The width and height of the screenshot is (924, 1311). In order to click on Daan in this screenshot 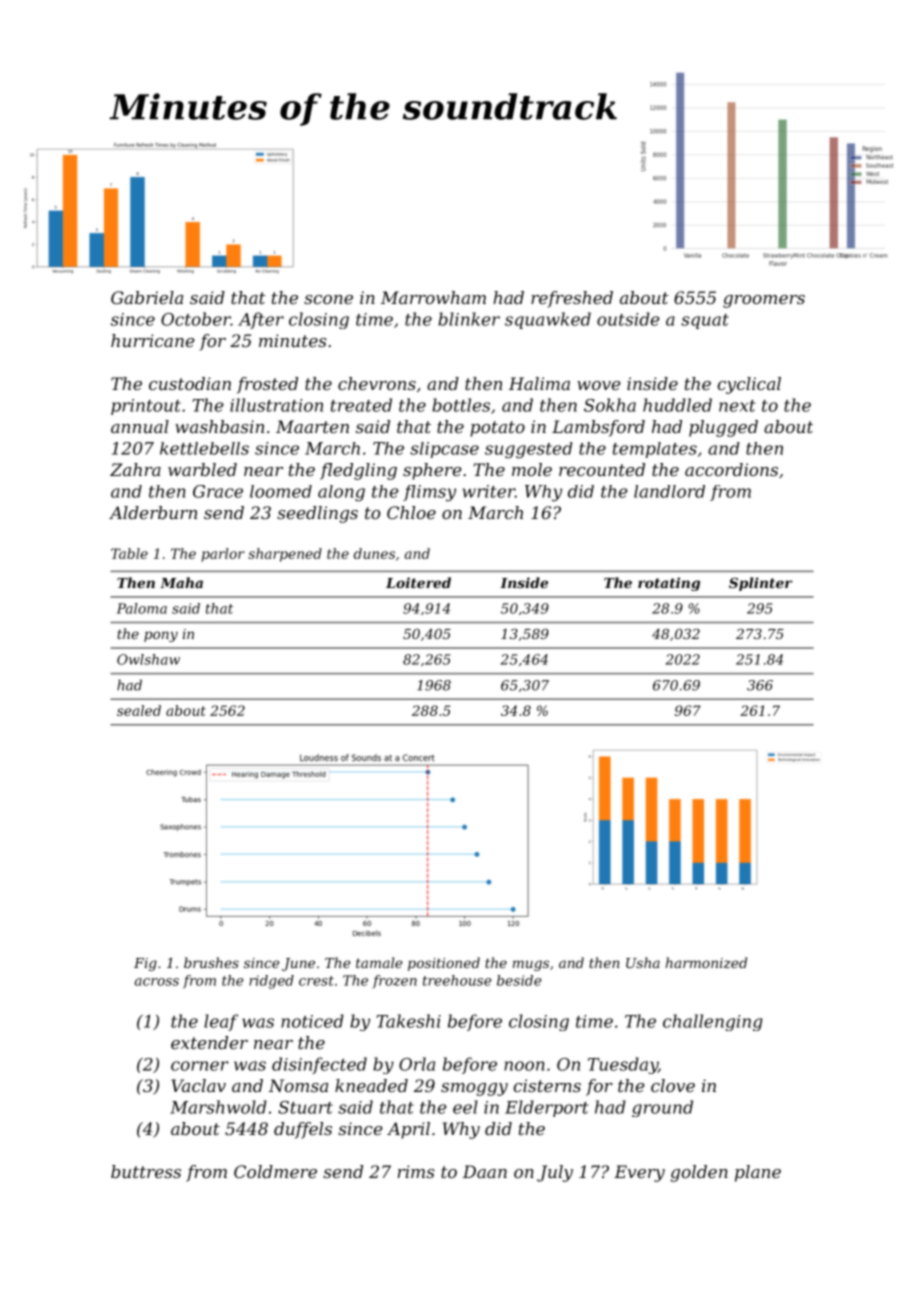, I will do `click(485, 1171)`.
